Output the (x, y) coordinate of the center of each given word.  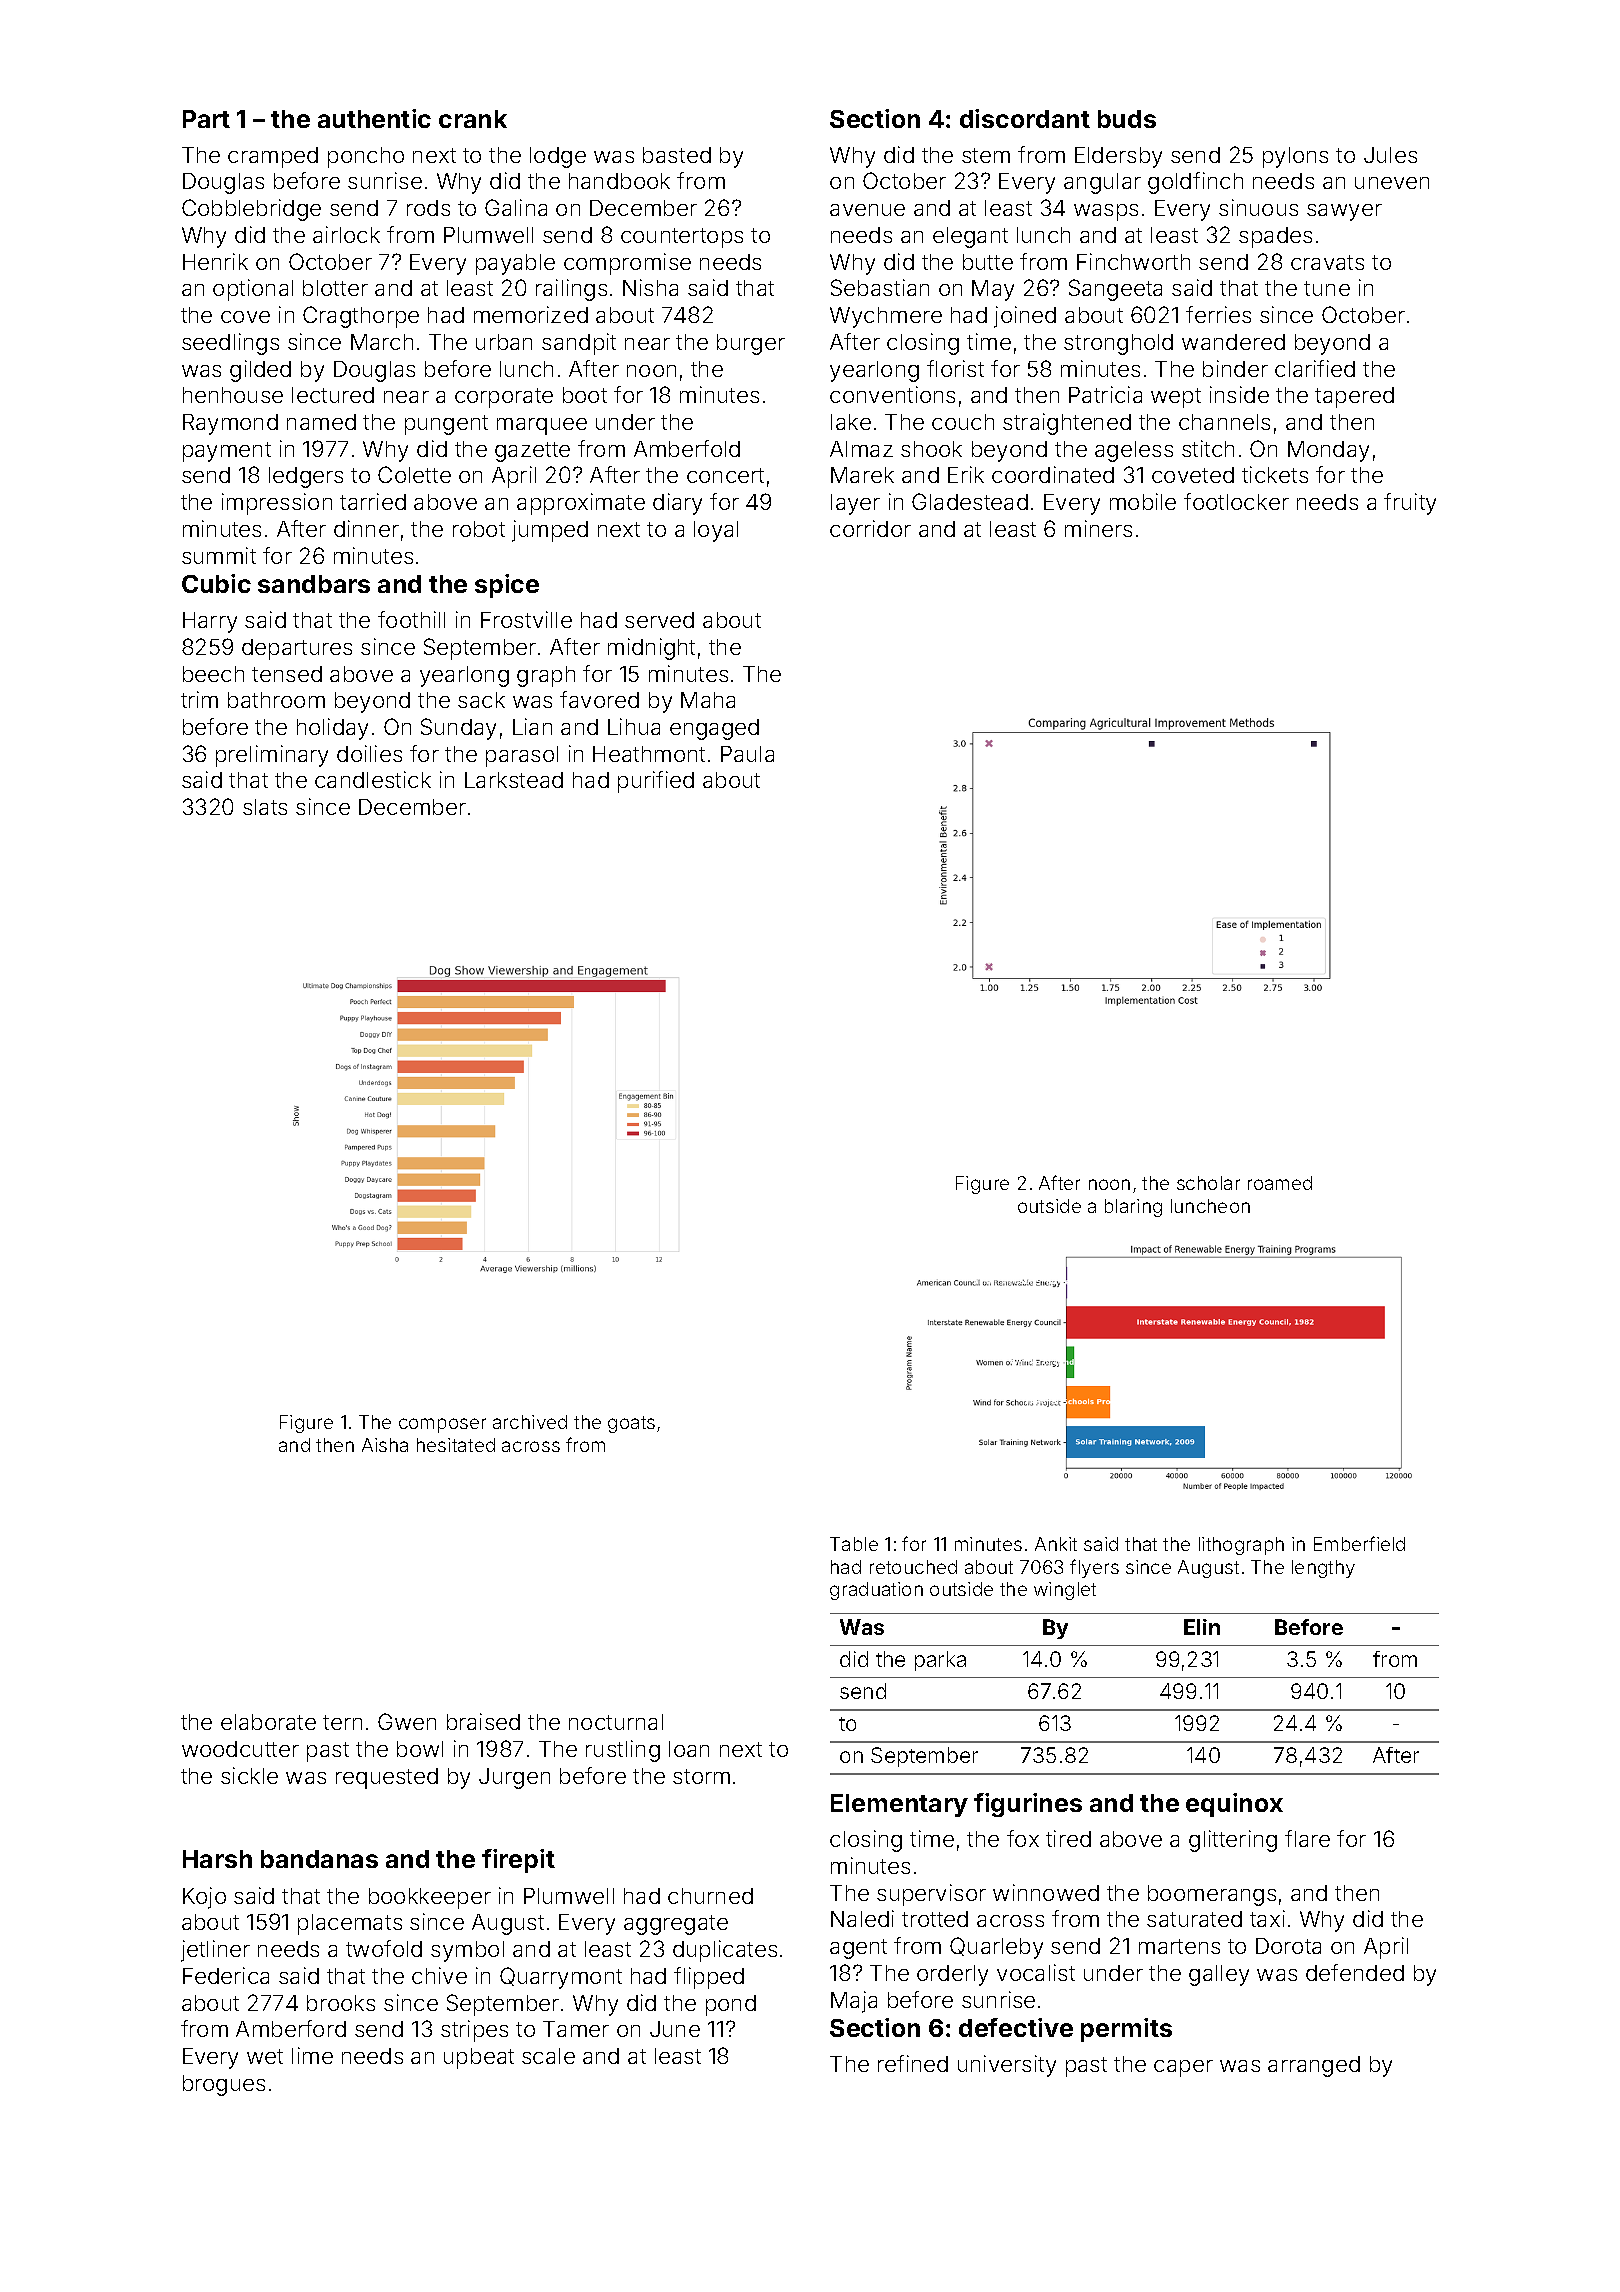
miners (1098, 528)
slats (265, 807)
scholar (1208, 1183)
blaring (1133, 1208)
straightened (1067, 424)
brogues (224, 2085)
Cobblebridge (251, 210)
